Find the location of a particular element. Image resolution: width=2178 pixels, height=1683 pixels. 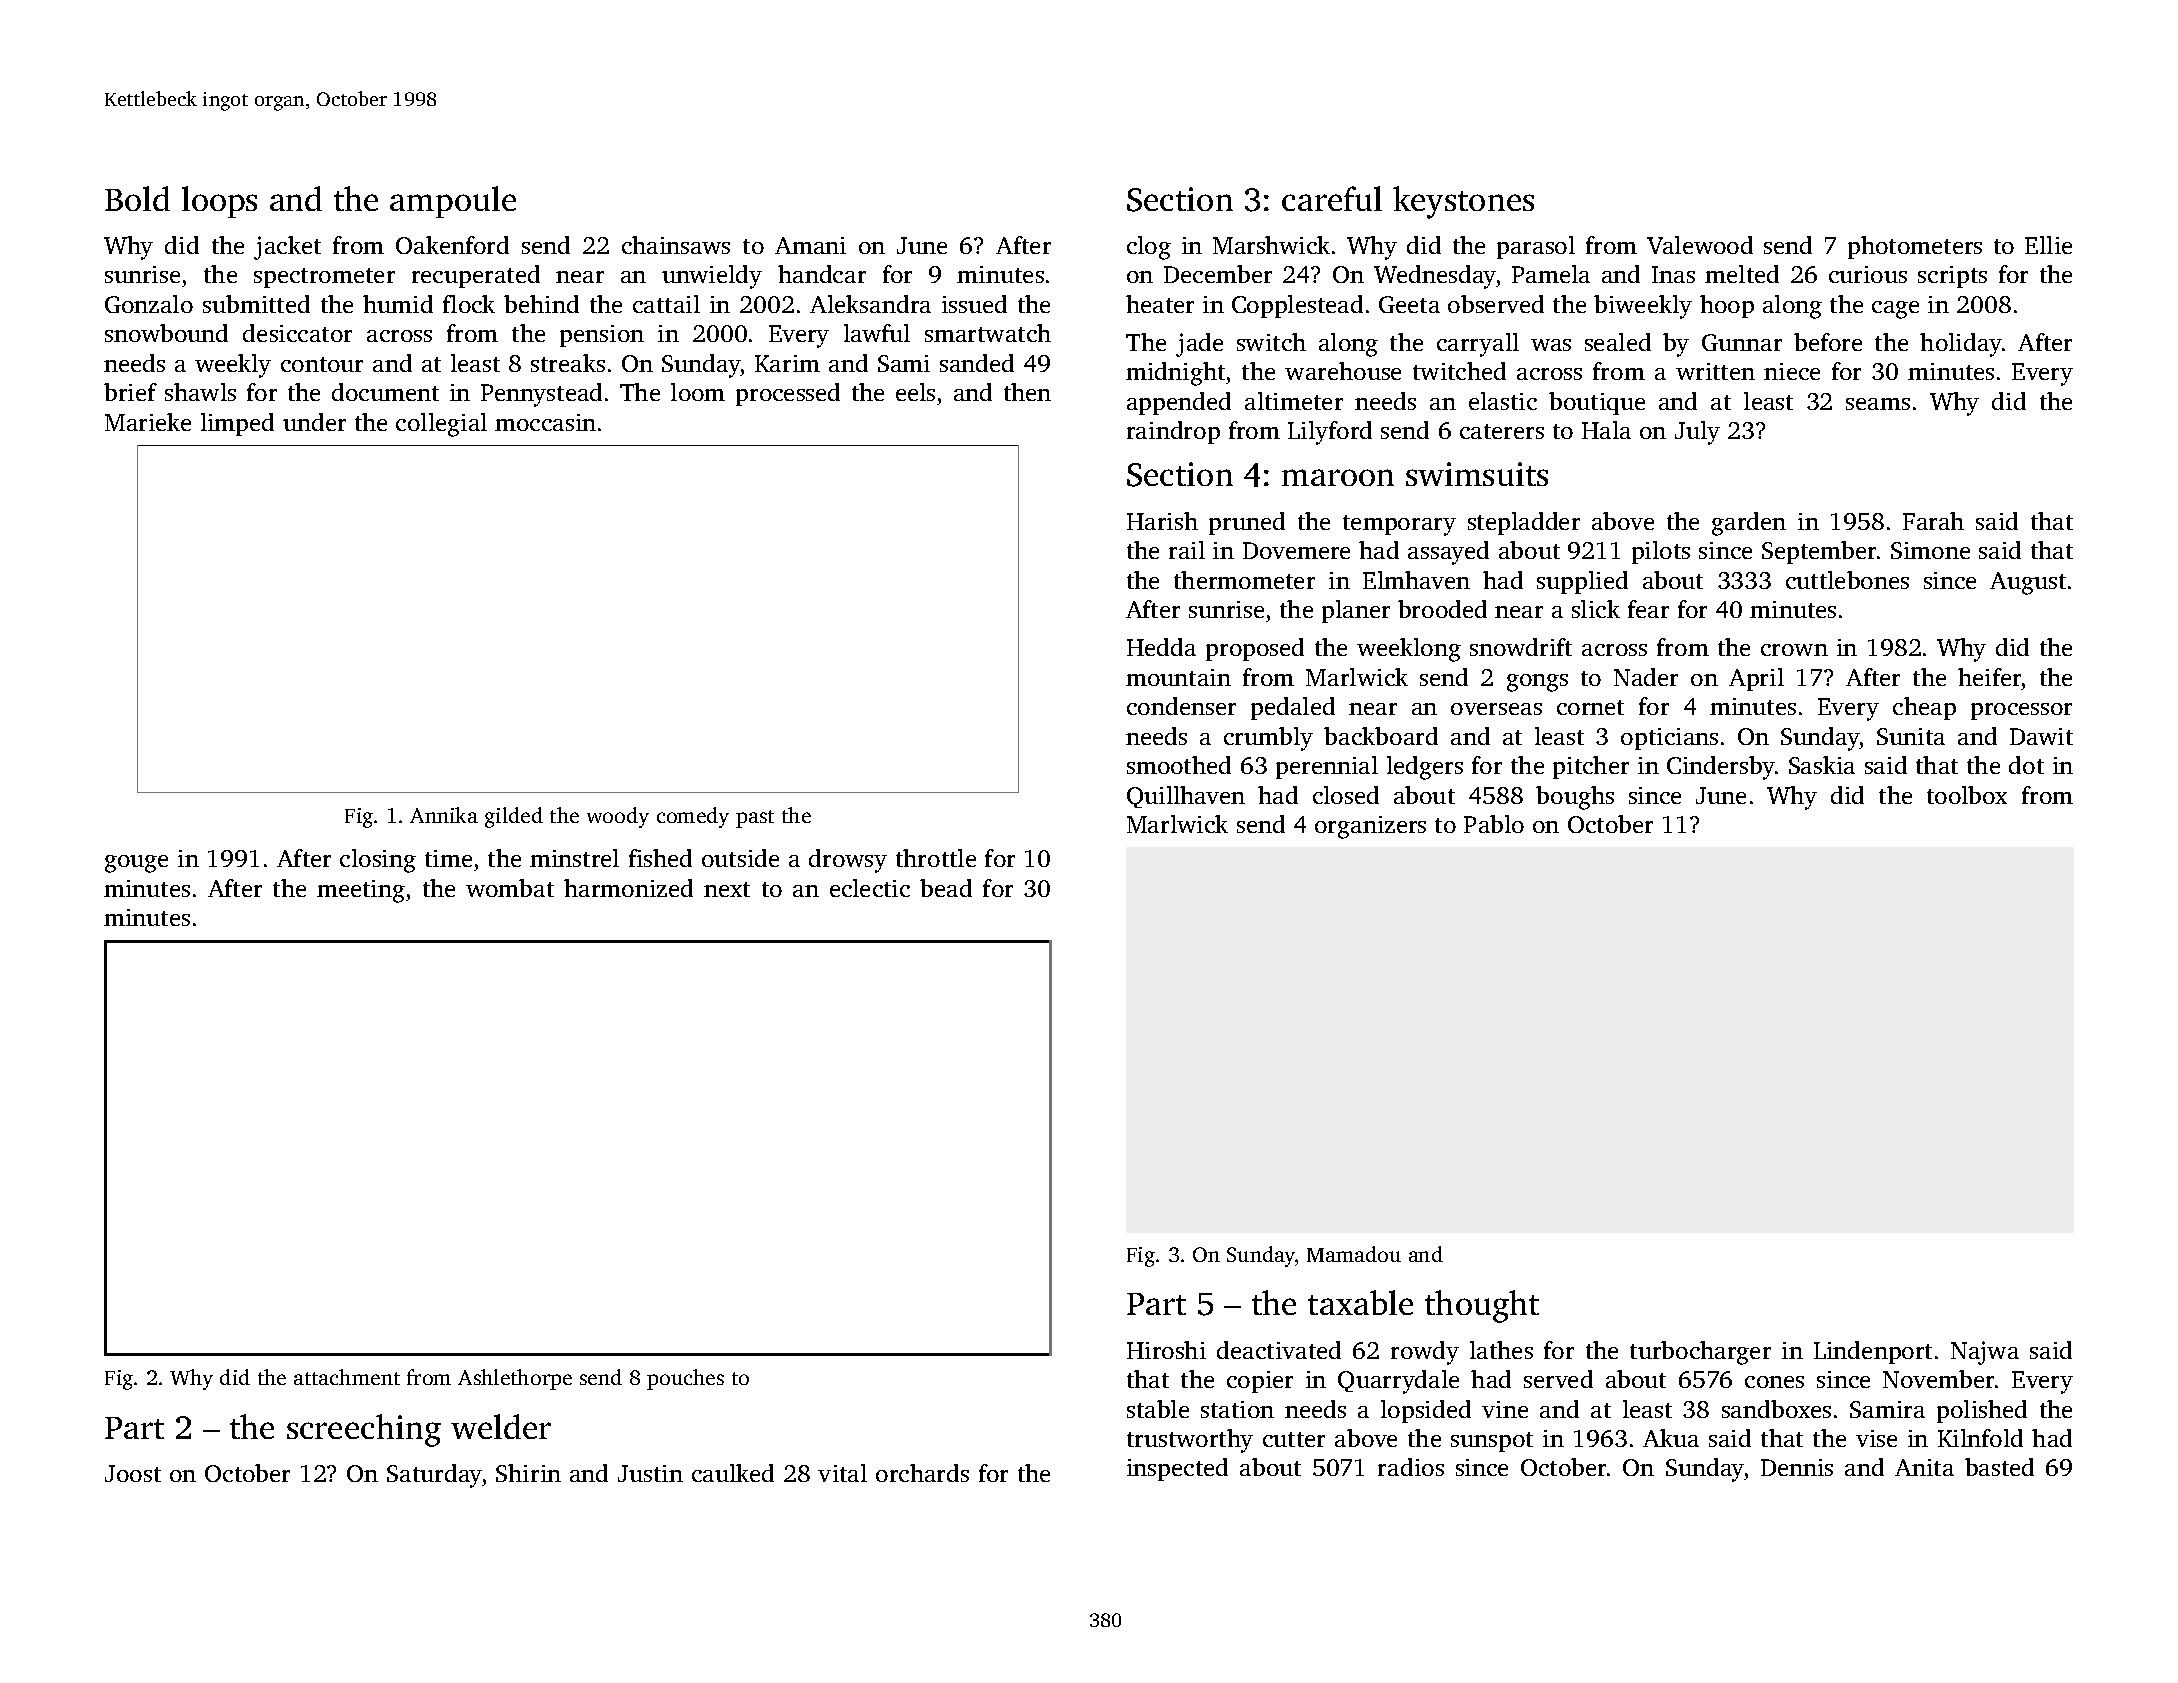

Dennis is located at coordinates (1797, 1467).
